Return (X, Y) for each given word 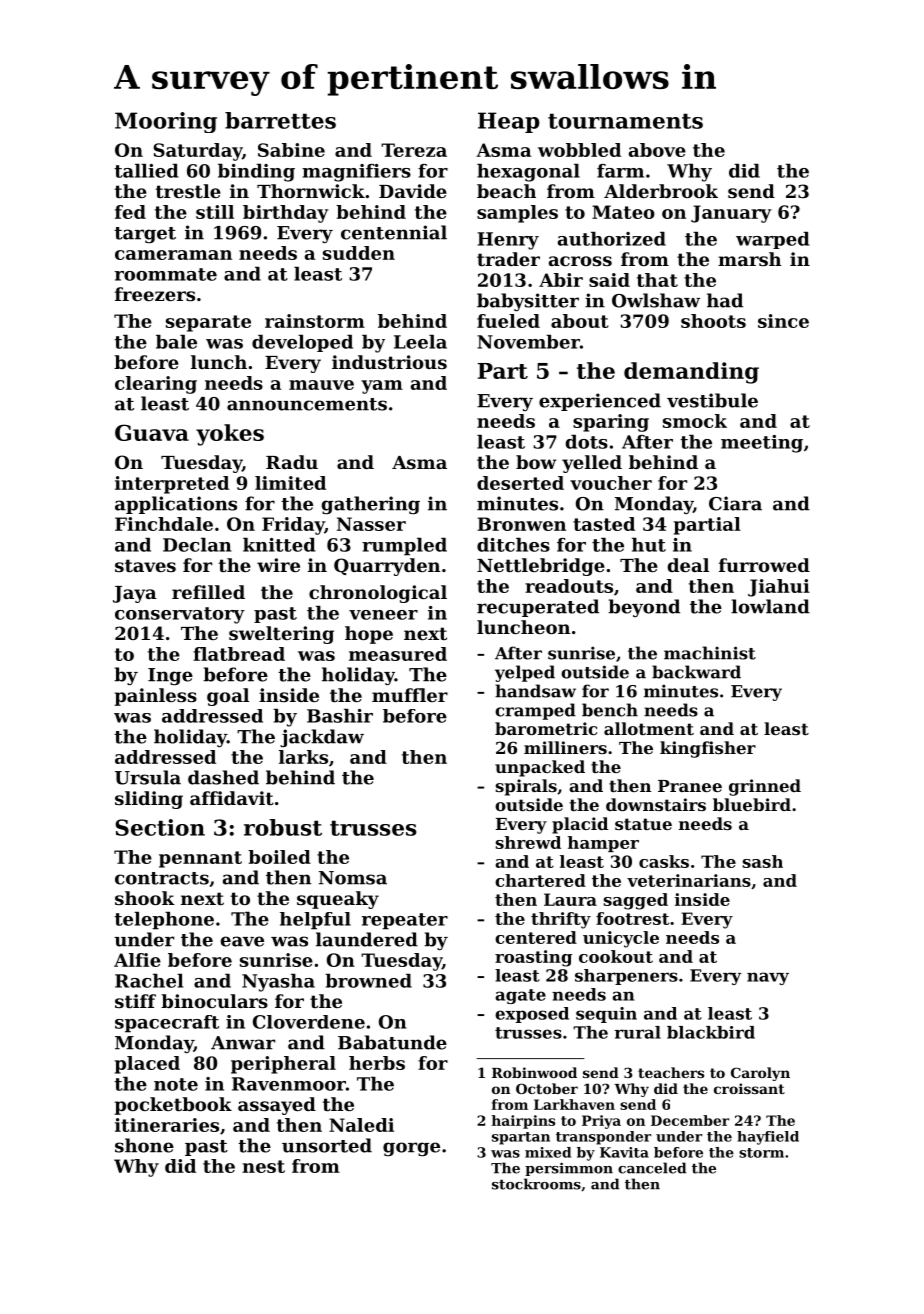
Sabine (291, 150)
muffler (410, 695)
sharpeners (626, 977)
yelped (525, 673)
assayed (277, 1106)
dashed (223, 777)
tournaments (625, 121)
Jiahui (779, 588)
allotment (649, 728)
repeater (405, 921)
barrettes (280, 120)
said (609, 280)
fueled (508, 321)
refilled (208, 592)
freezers (155, 294)
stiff (135, 1001)
